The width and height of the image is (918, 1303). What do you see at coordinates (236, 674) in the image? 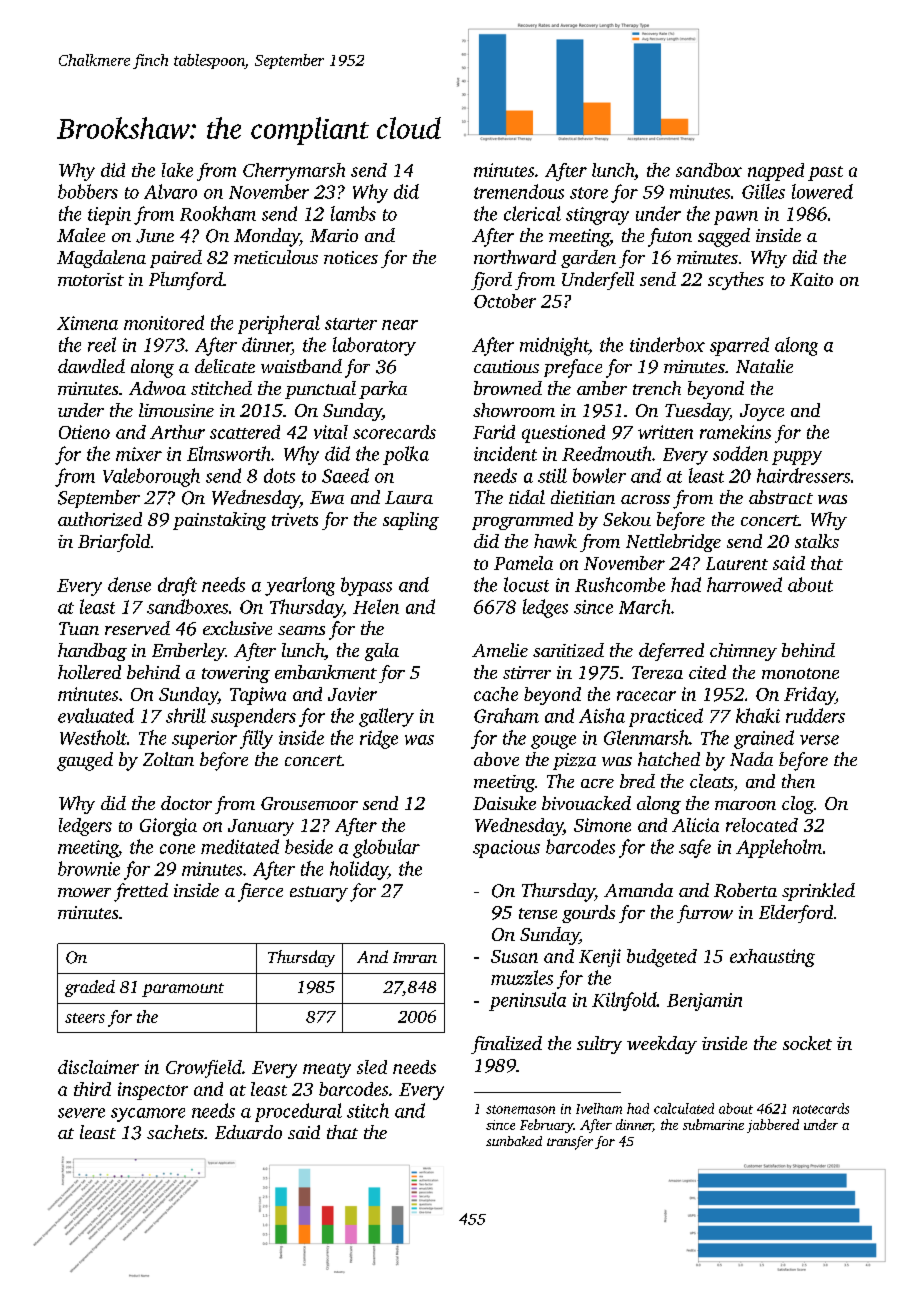
I see `towering` at bounding box center [236, 674].
